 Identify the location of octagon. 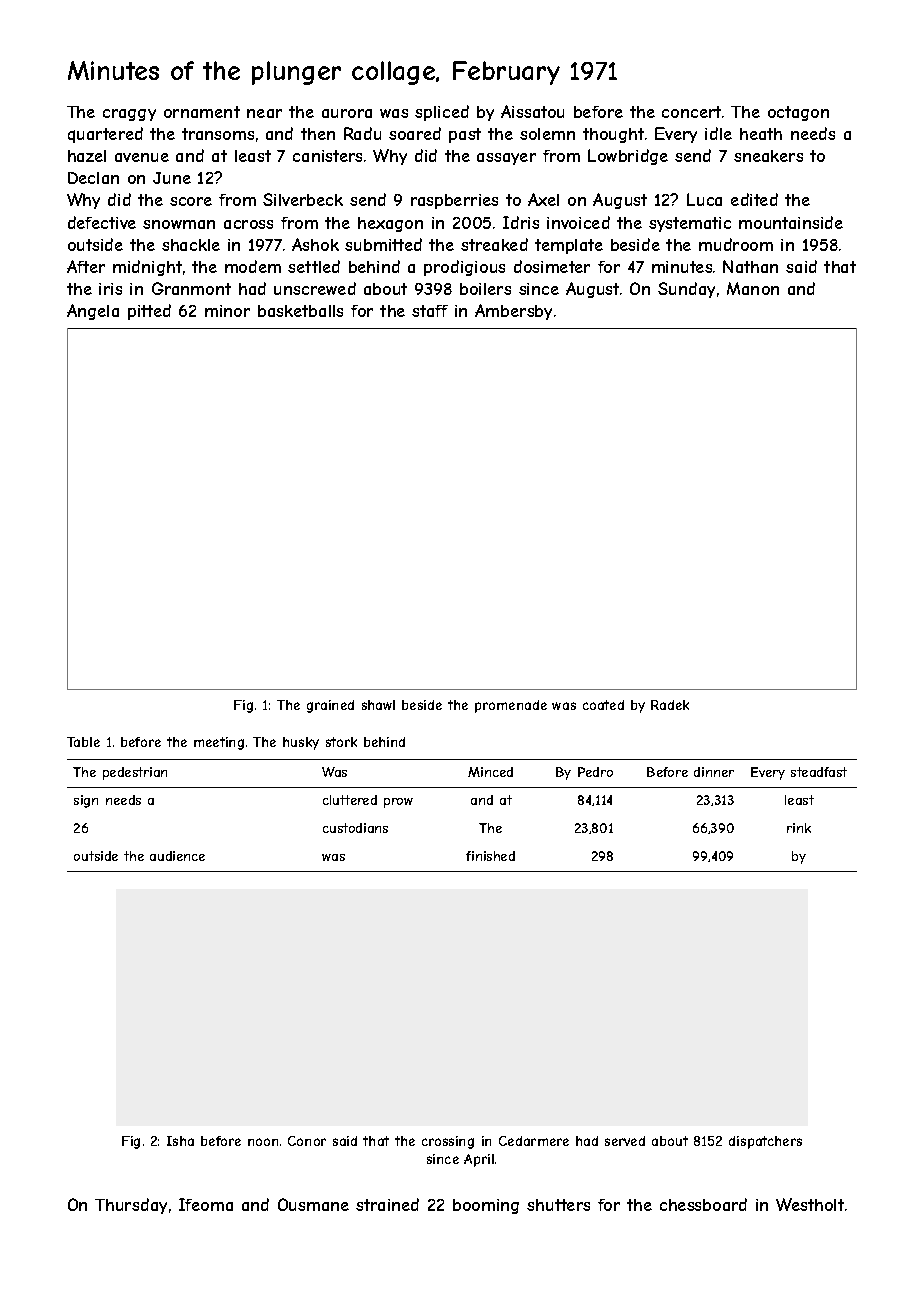
(798, 113).
